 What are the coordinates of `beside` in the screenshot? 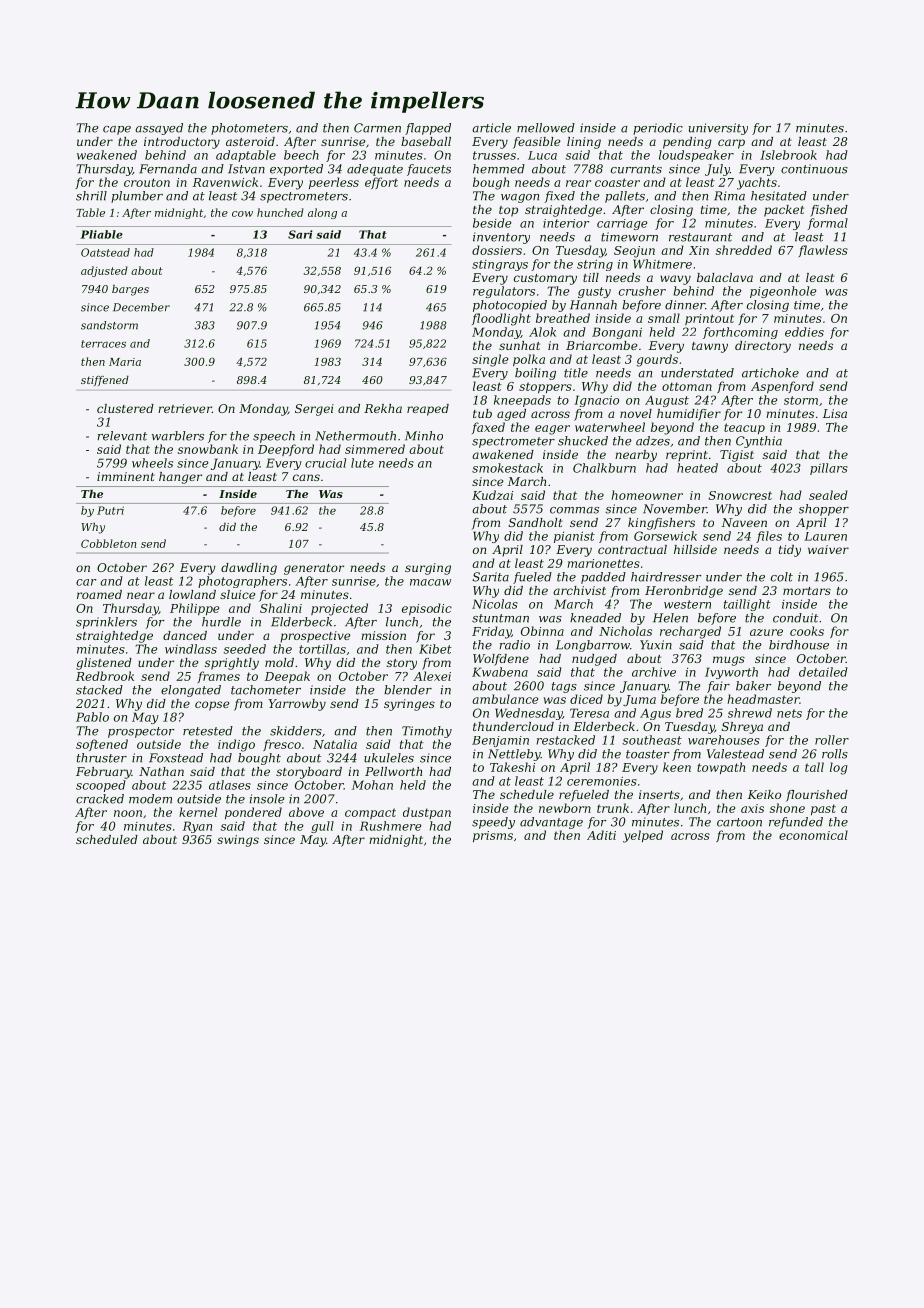 It's located at (492, 223).
